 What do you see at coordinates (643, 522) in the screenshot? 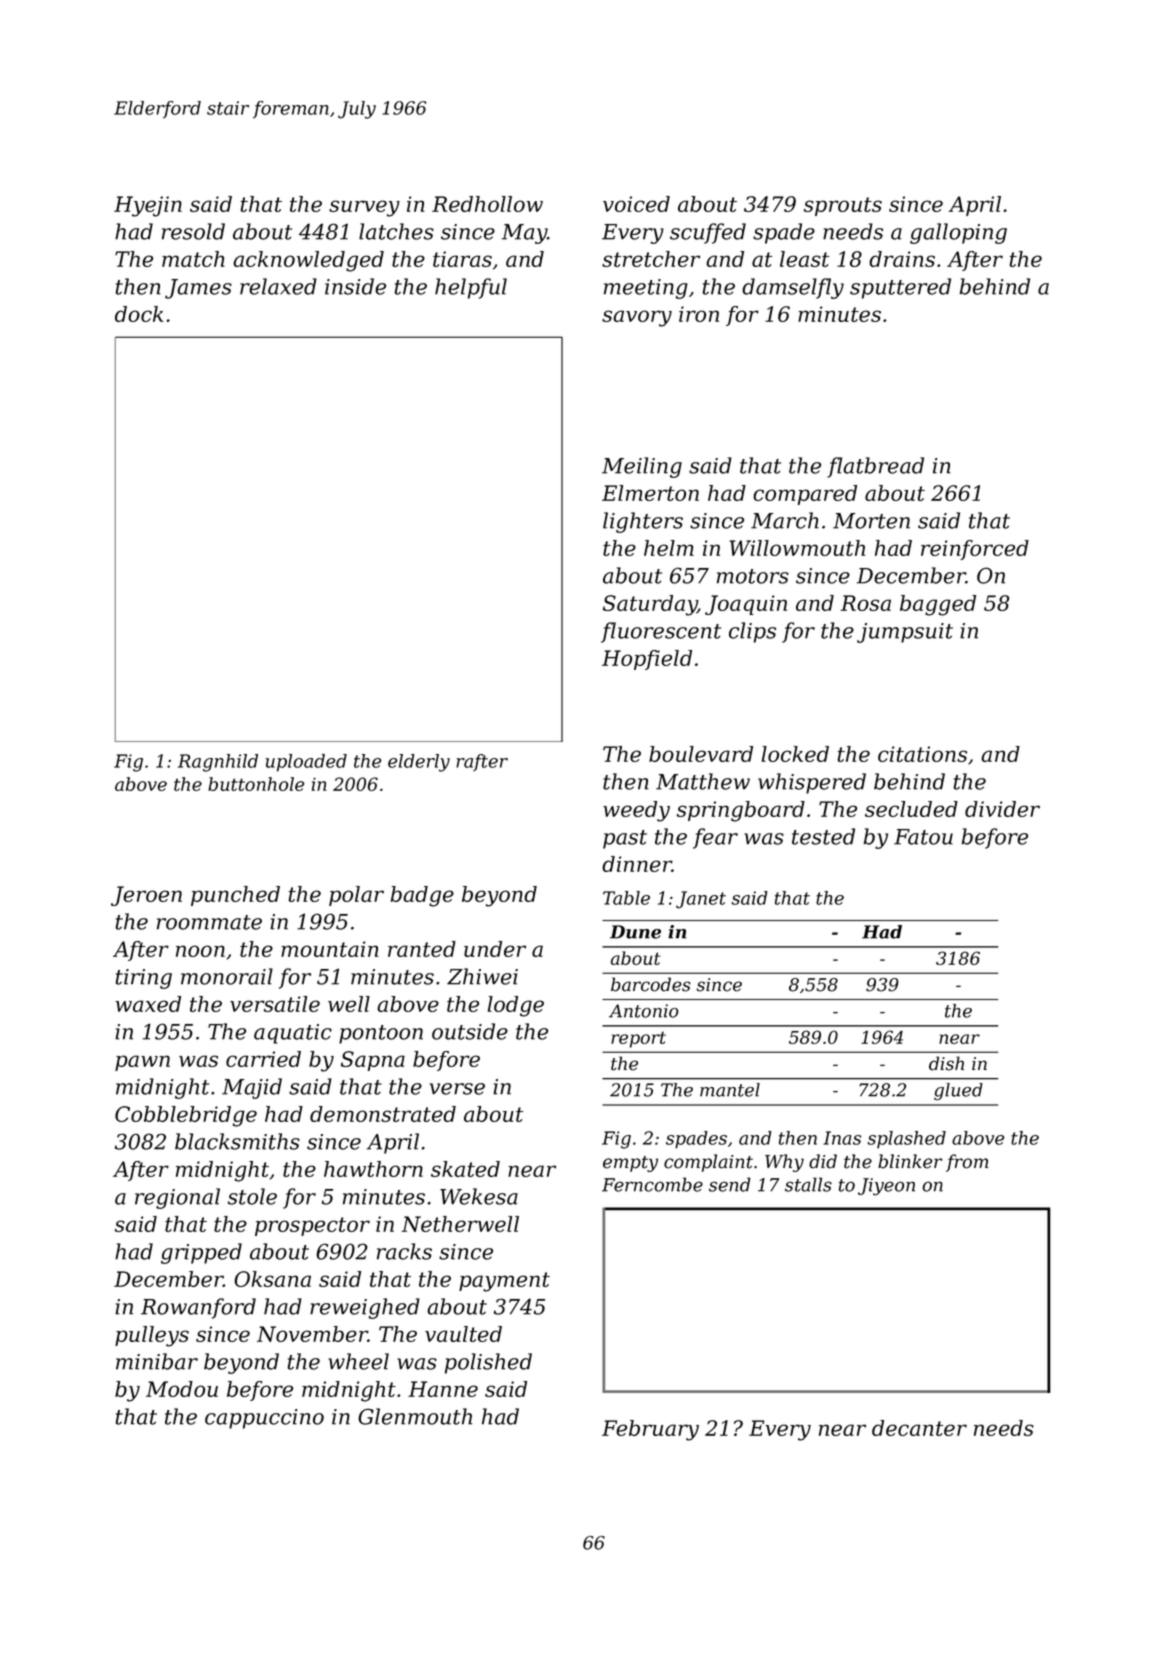
I see `lighters` at bounding box center [643, 522].
